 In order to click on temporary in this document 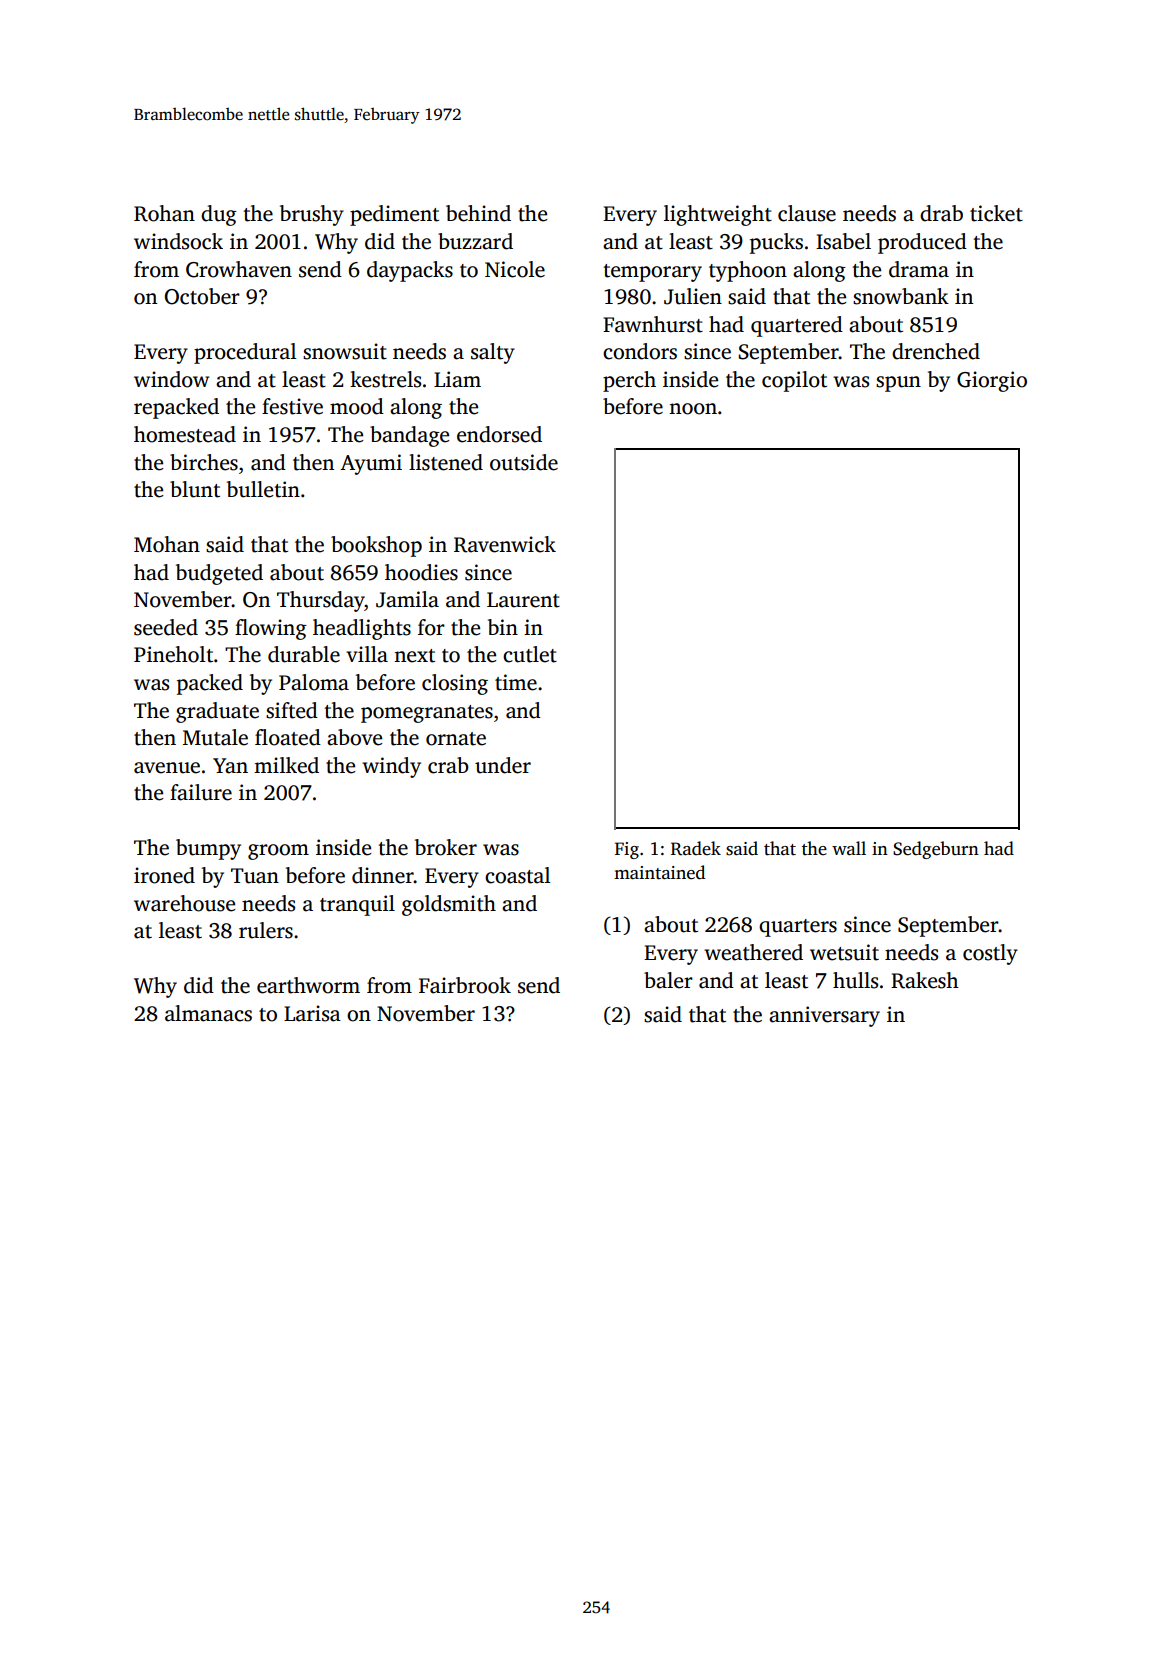, I will do `click(652, 273)`.
